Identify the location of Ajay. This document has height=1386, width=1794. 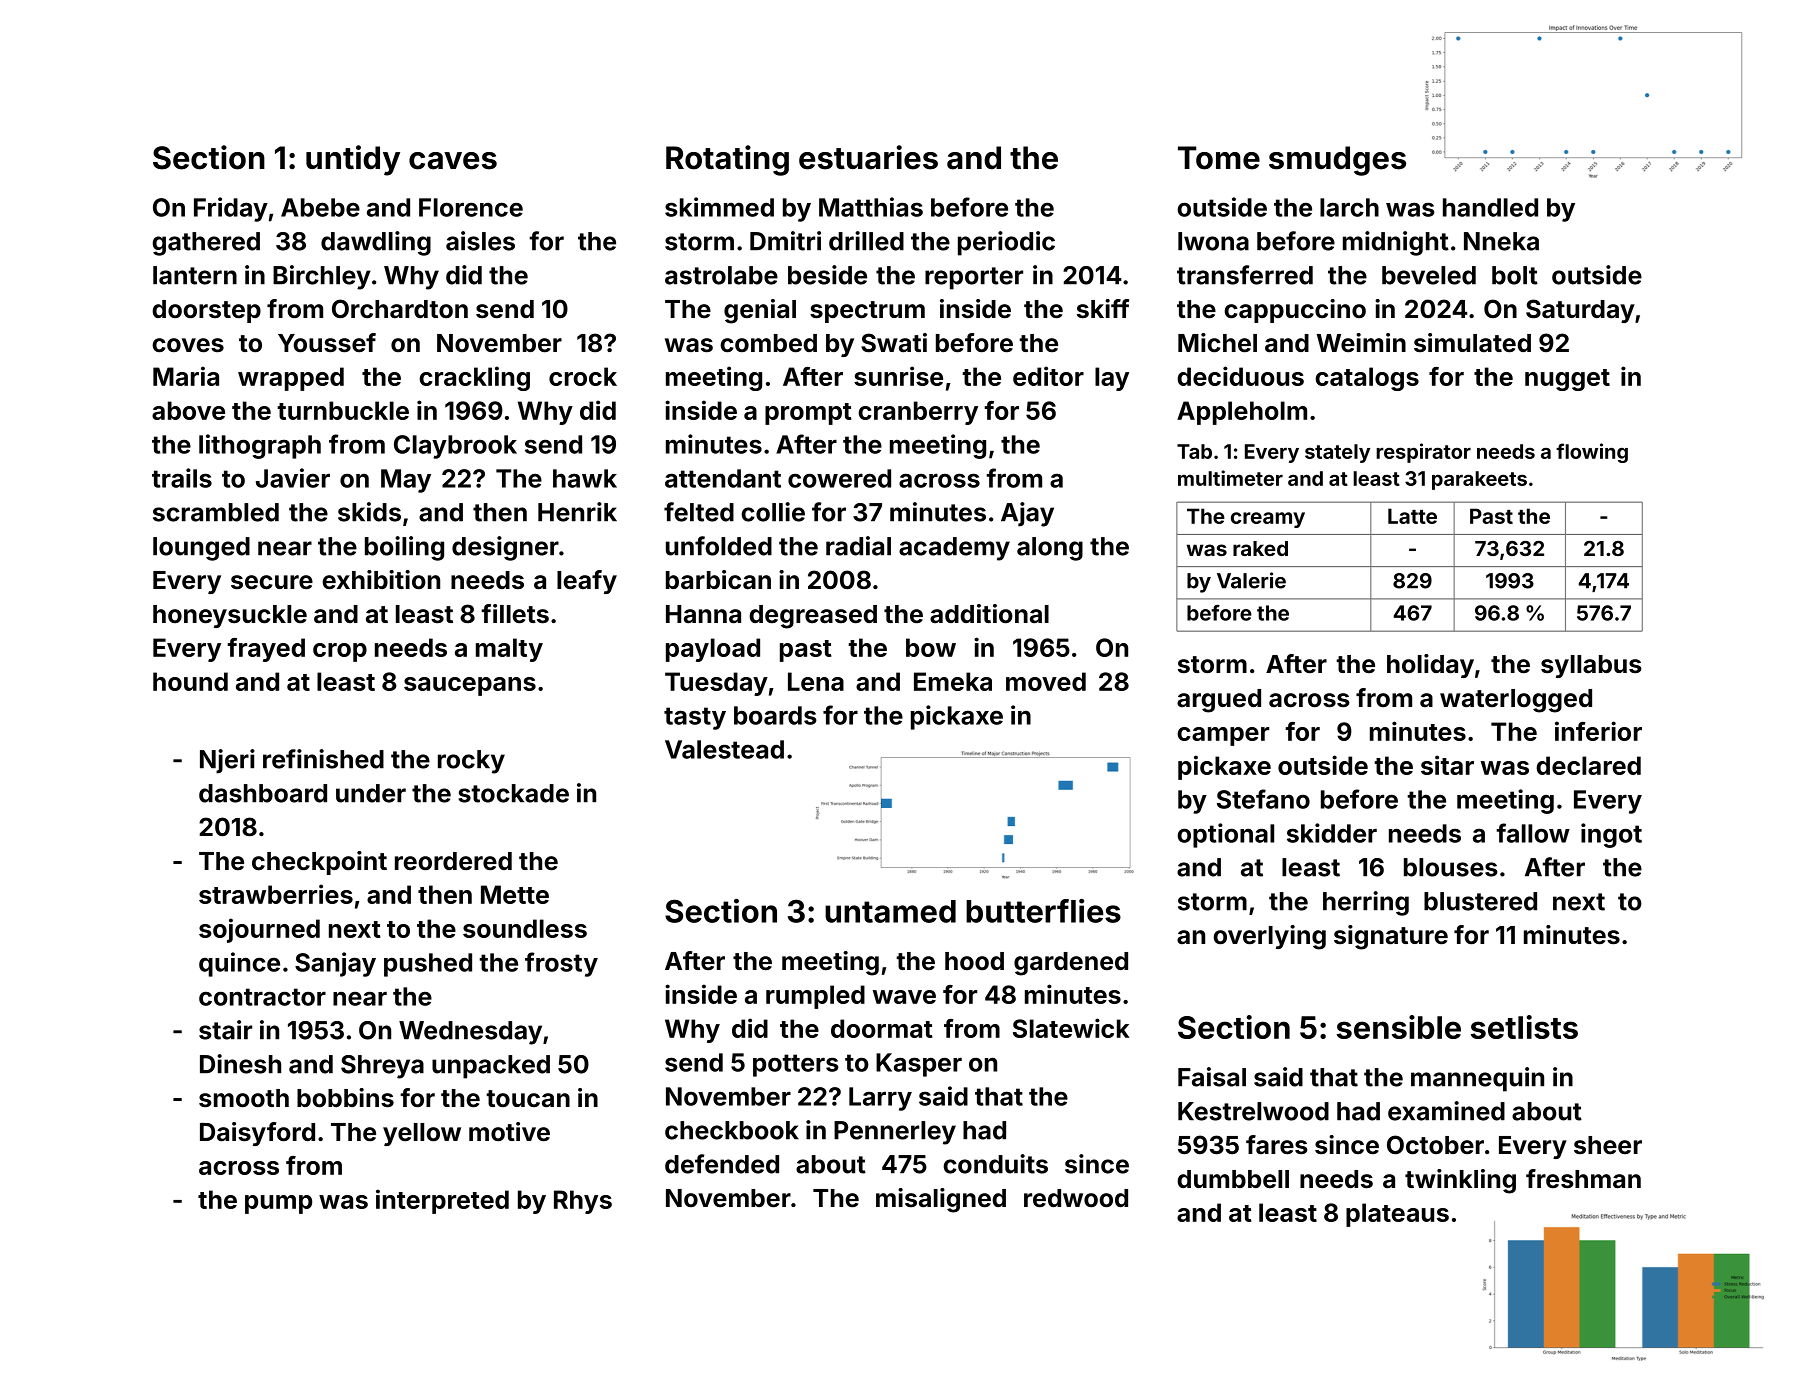
(1027, 514).
